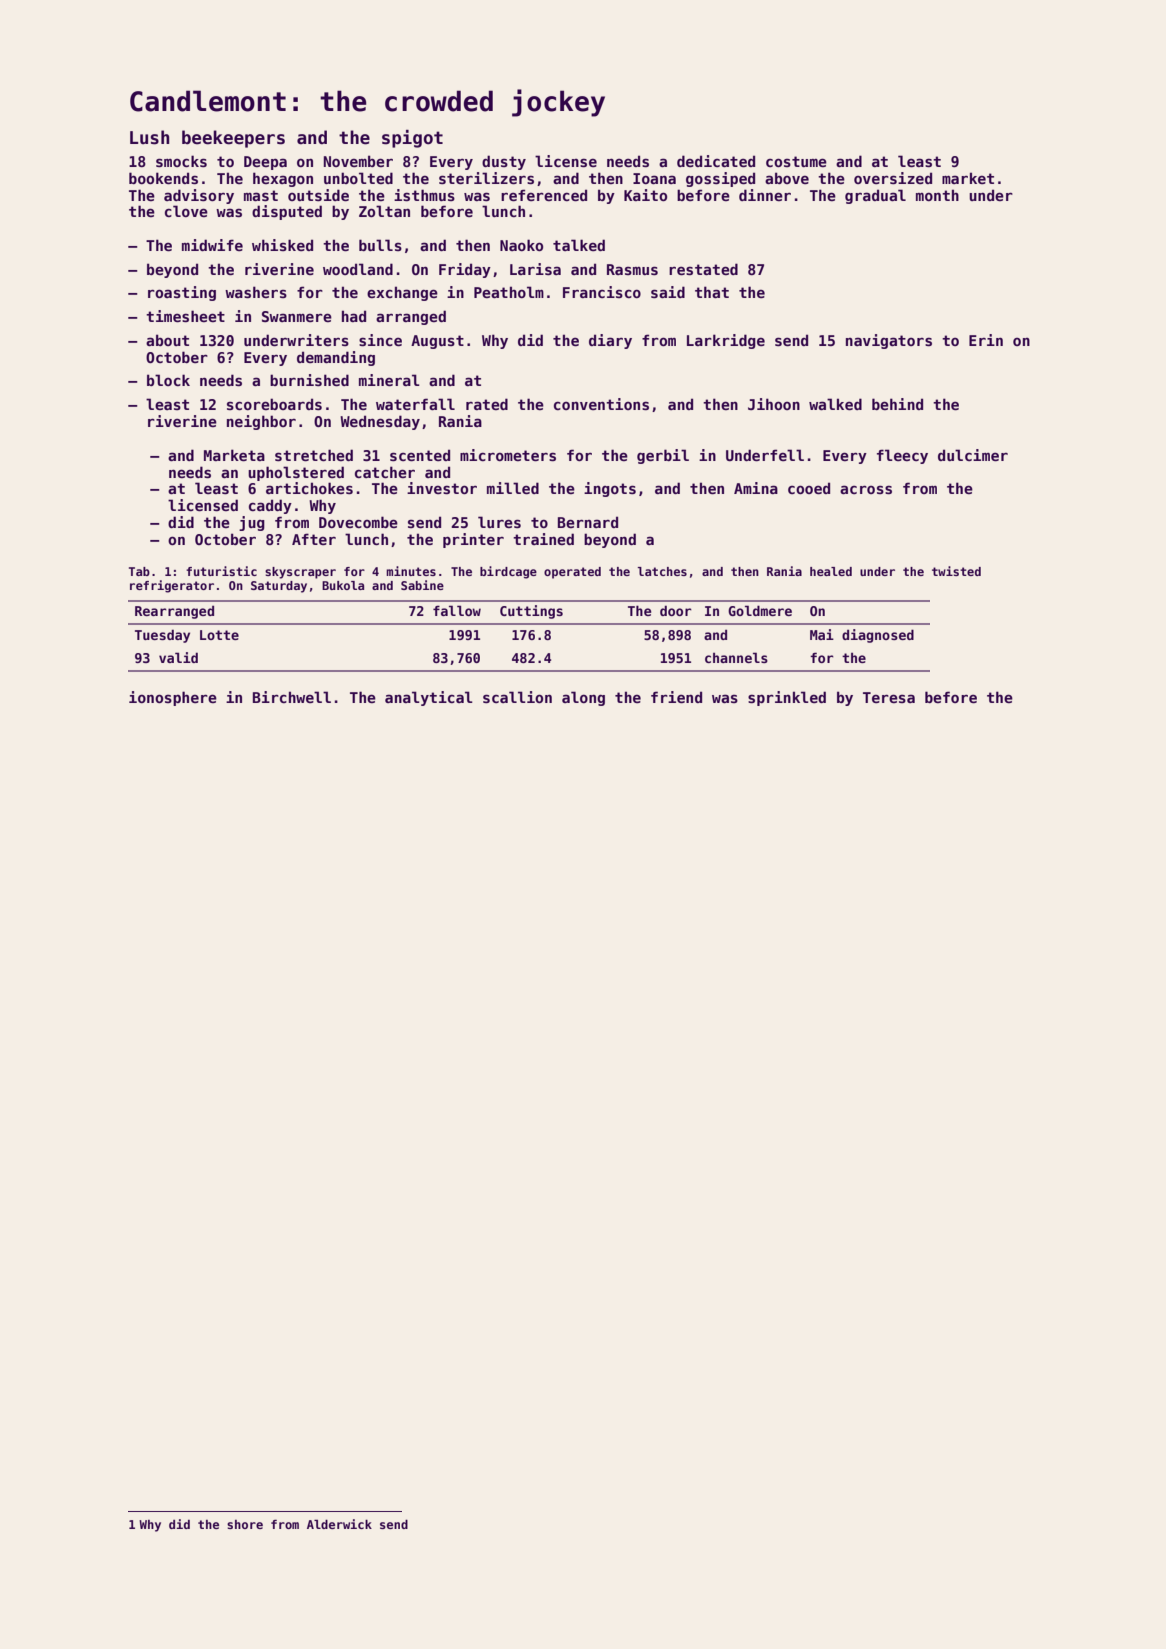 The height and width of the document is (1649, 1166). What do you see at coordinates (889, 341) in the document?
I see `navigators` at bounding box center [889, 341].
